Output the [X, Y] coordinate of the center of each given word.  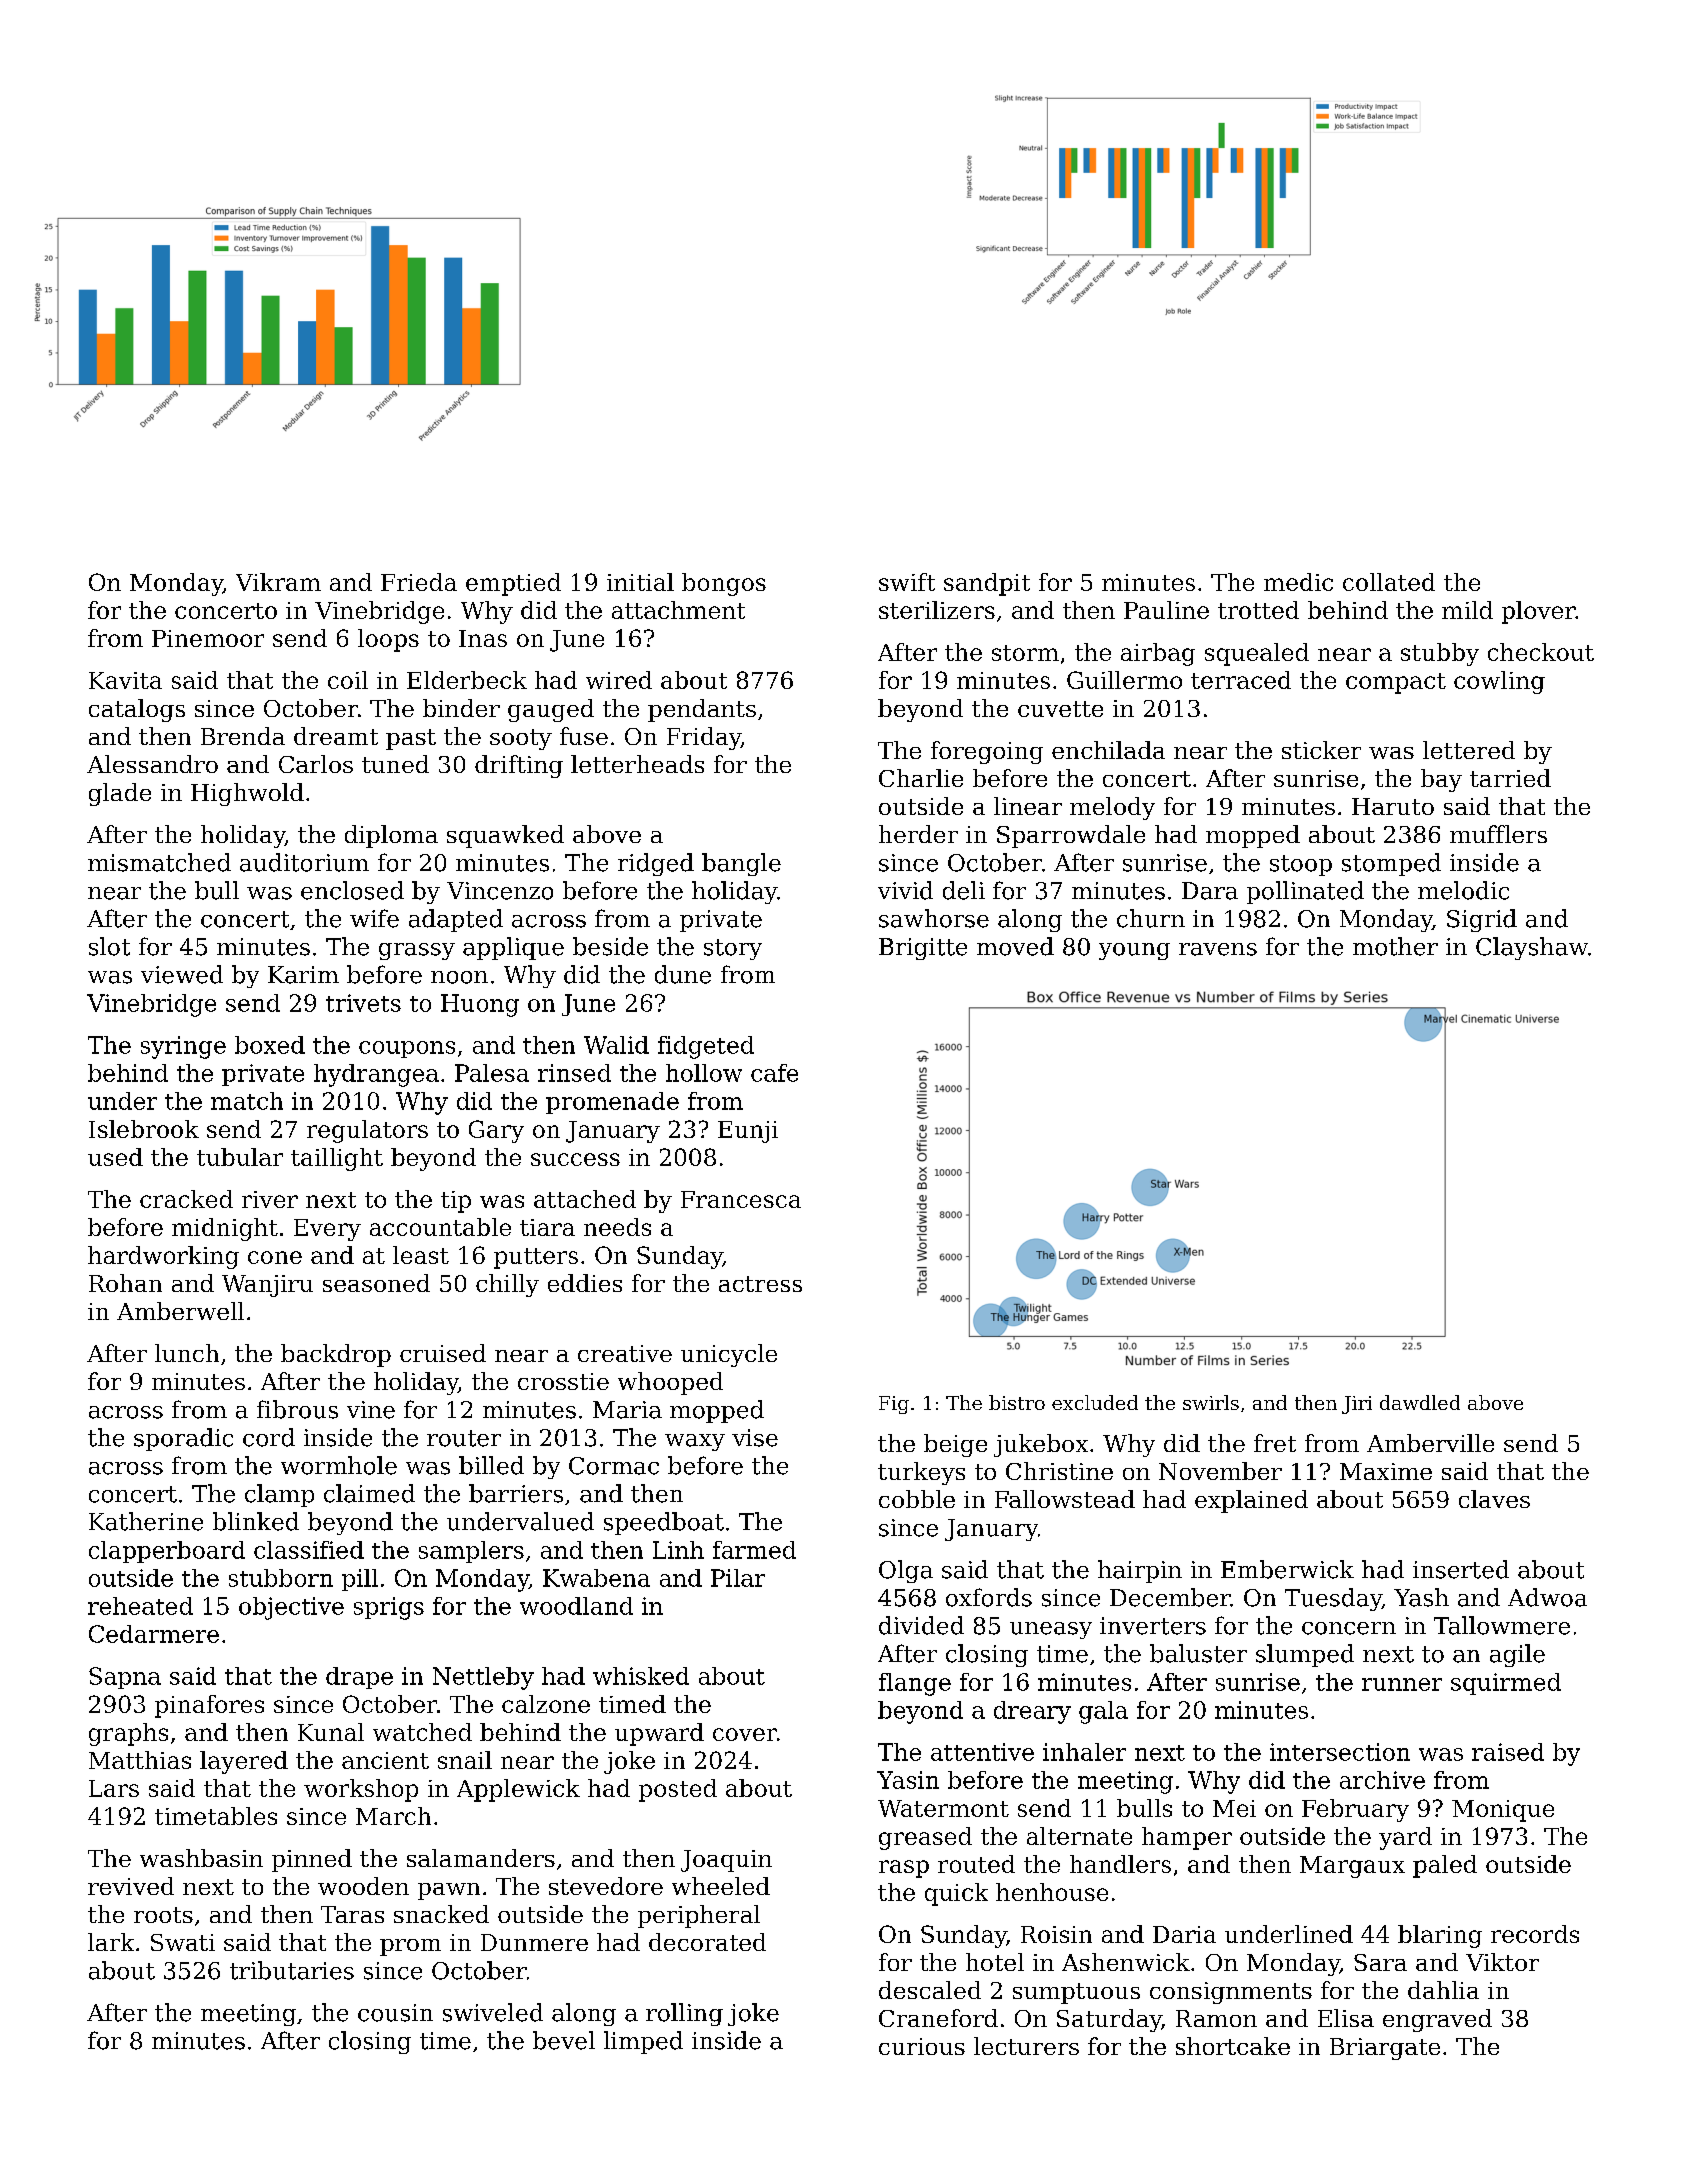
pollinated [1305, 892]
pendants [702, 710]
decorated [707, 1942]
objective [291, 1608]
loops [388, 640]
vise [755, 1438]
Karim [303, 975]
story [733, 949]
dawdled [1420, 1402]
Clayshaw [1532, 948]
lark [111, 1942]
